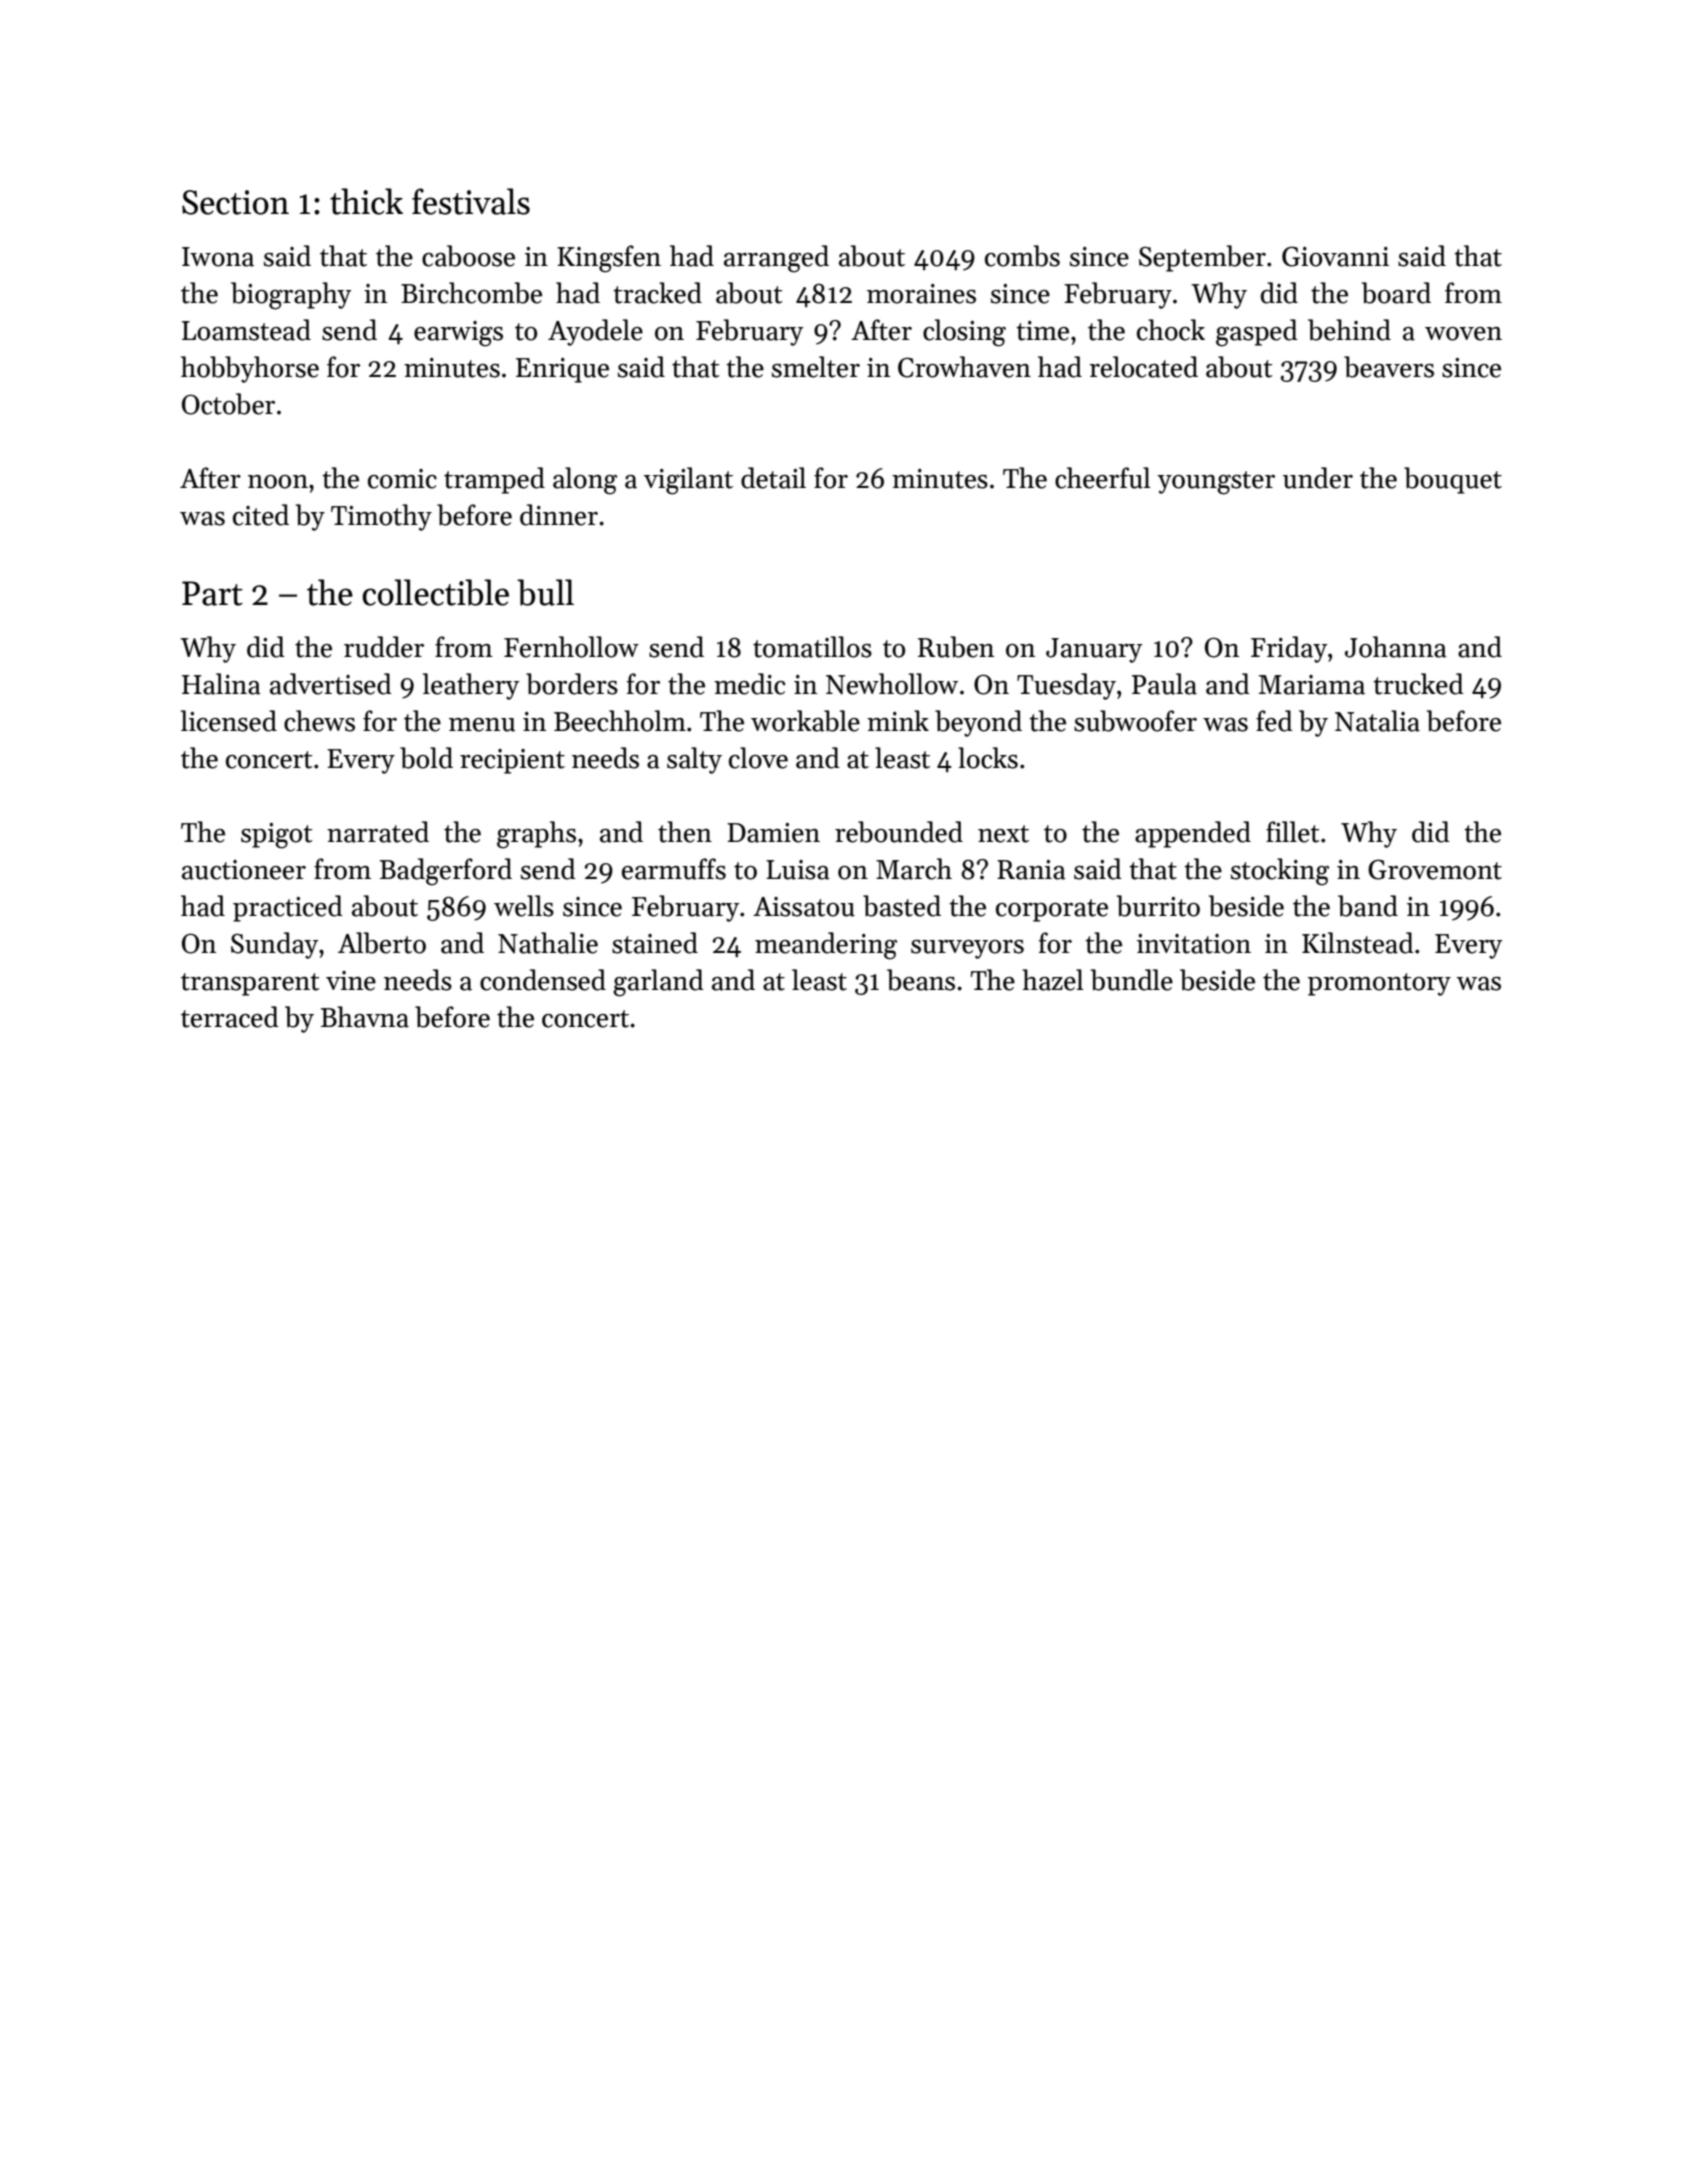 The height and width of the document is (2178, 1683). What do you see at coordinates (235, 202) in the document?
I see `Section` at bounding box center [235, 202].
